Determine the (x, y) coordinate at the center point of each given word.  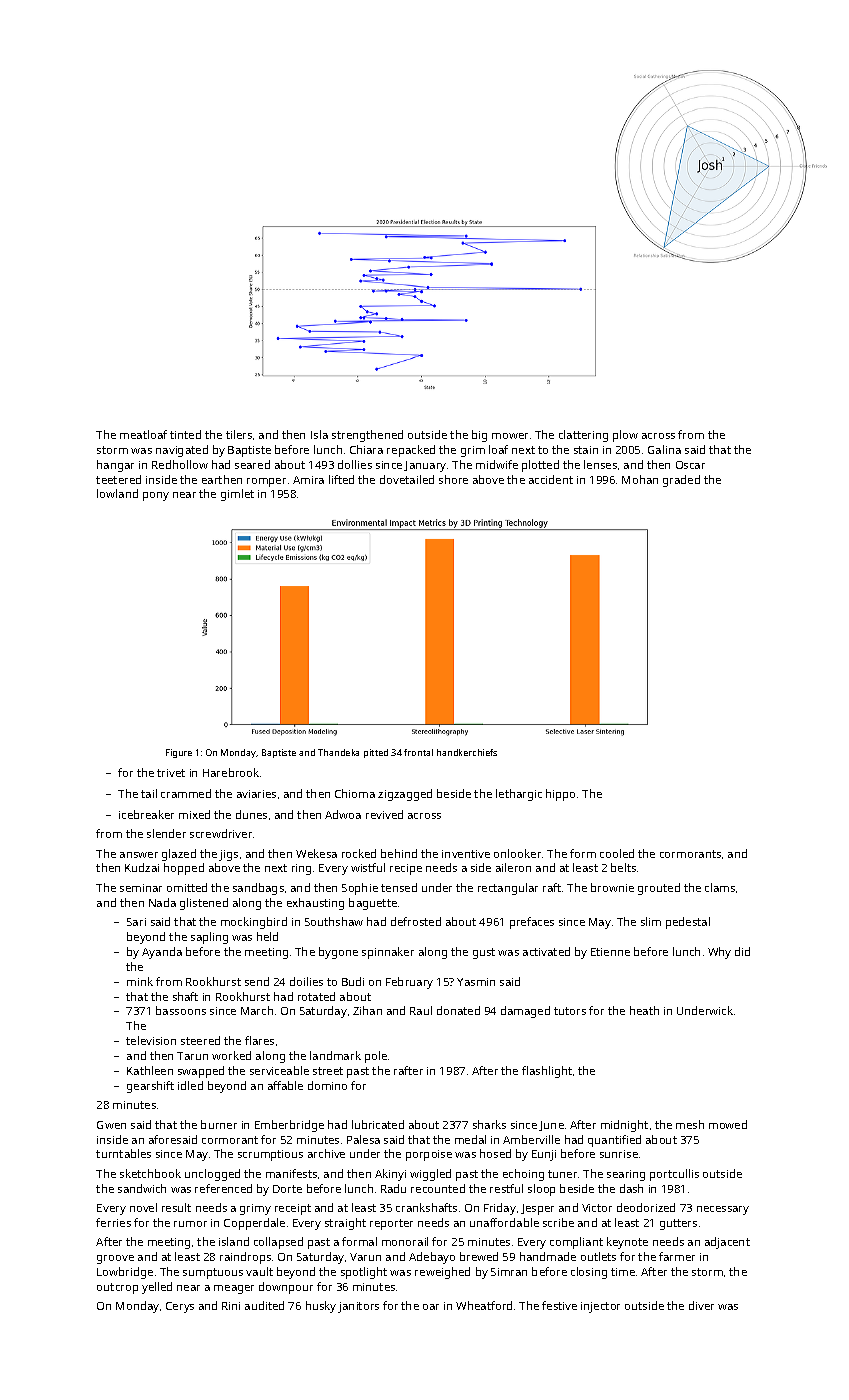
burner (219, 1124)
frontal (418, 752)
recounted (438, 1188)
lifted (341, 479)
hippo (560, 795)
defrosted (416, 921)
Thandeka (338, 752)
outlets (598, 1256)
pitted (376, 753)
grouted (659, 889)
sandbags (258, 889)
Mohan (640, 479)
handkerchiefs (467, 752)
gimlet (237, 495)
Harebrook (231, 772)
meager (234, 1289)
